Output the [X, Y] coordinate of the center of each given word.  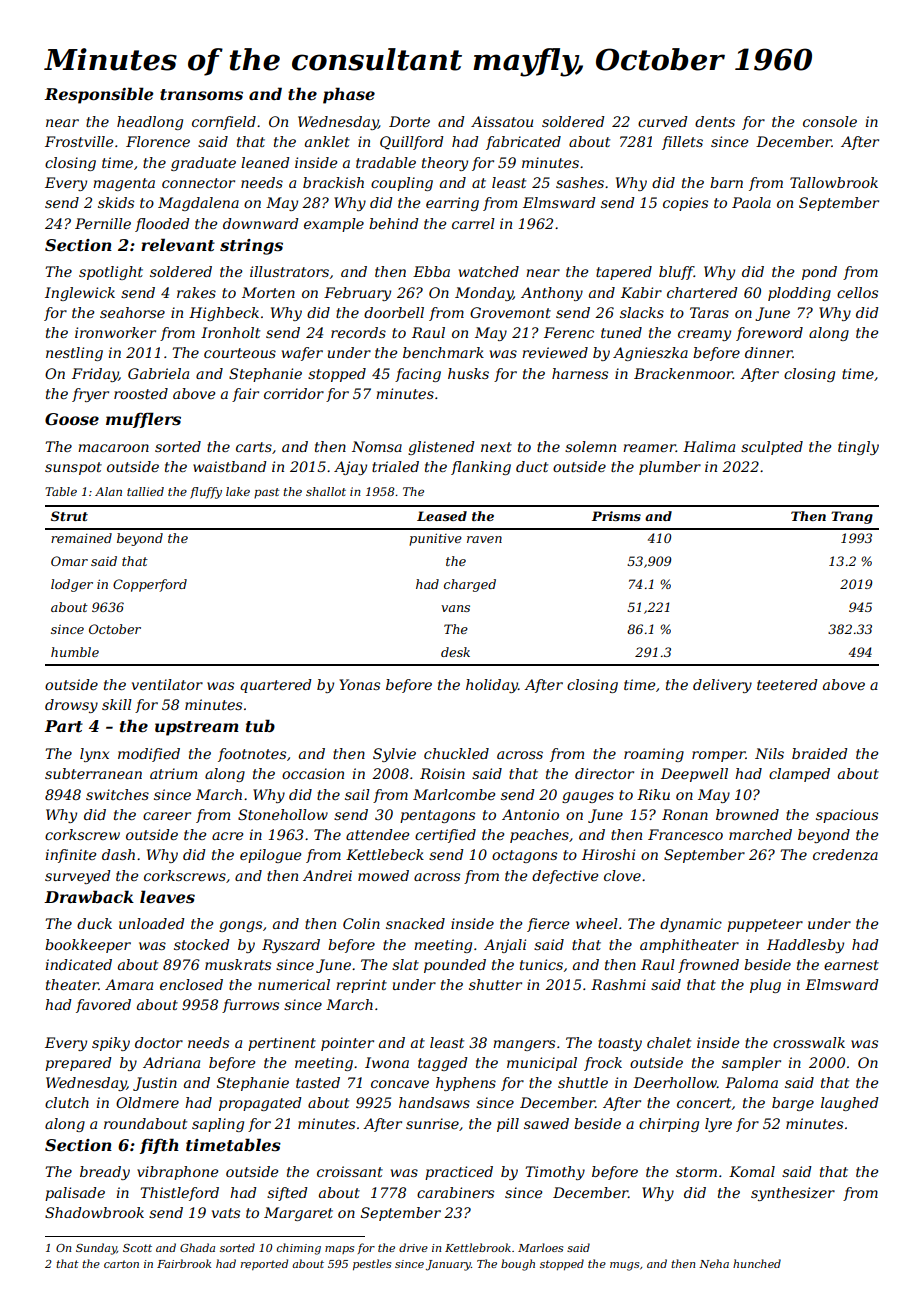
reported [264, 1264]
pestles [372, 1264]
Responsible [99, 95]
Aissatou [502, 121]
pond [819, 273]
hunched [757, 1263]
